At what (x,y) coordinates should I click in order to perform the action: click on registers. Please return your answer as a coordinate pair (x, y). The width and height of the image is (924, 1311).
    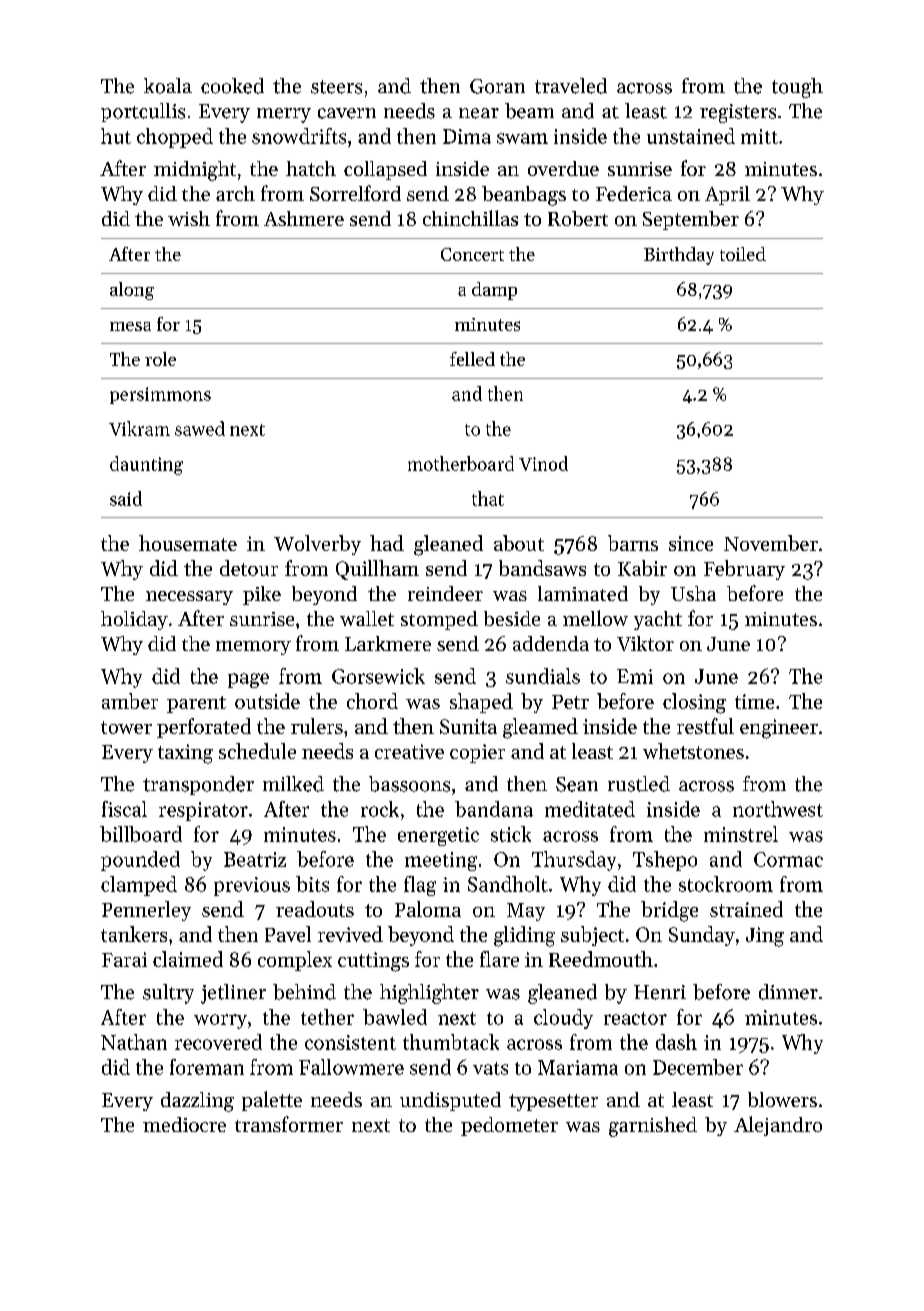
    Looking at the image, I should click on (738, 113).
